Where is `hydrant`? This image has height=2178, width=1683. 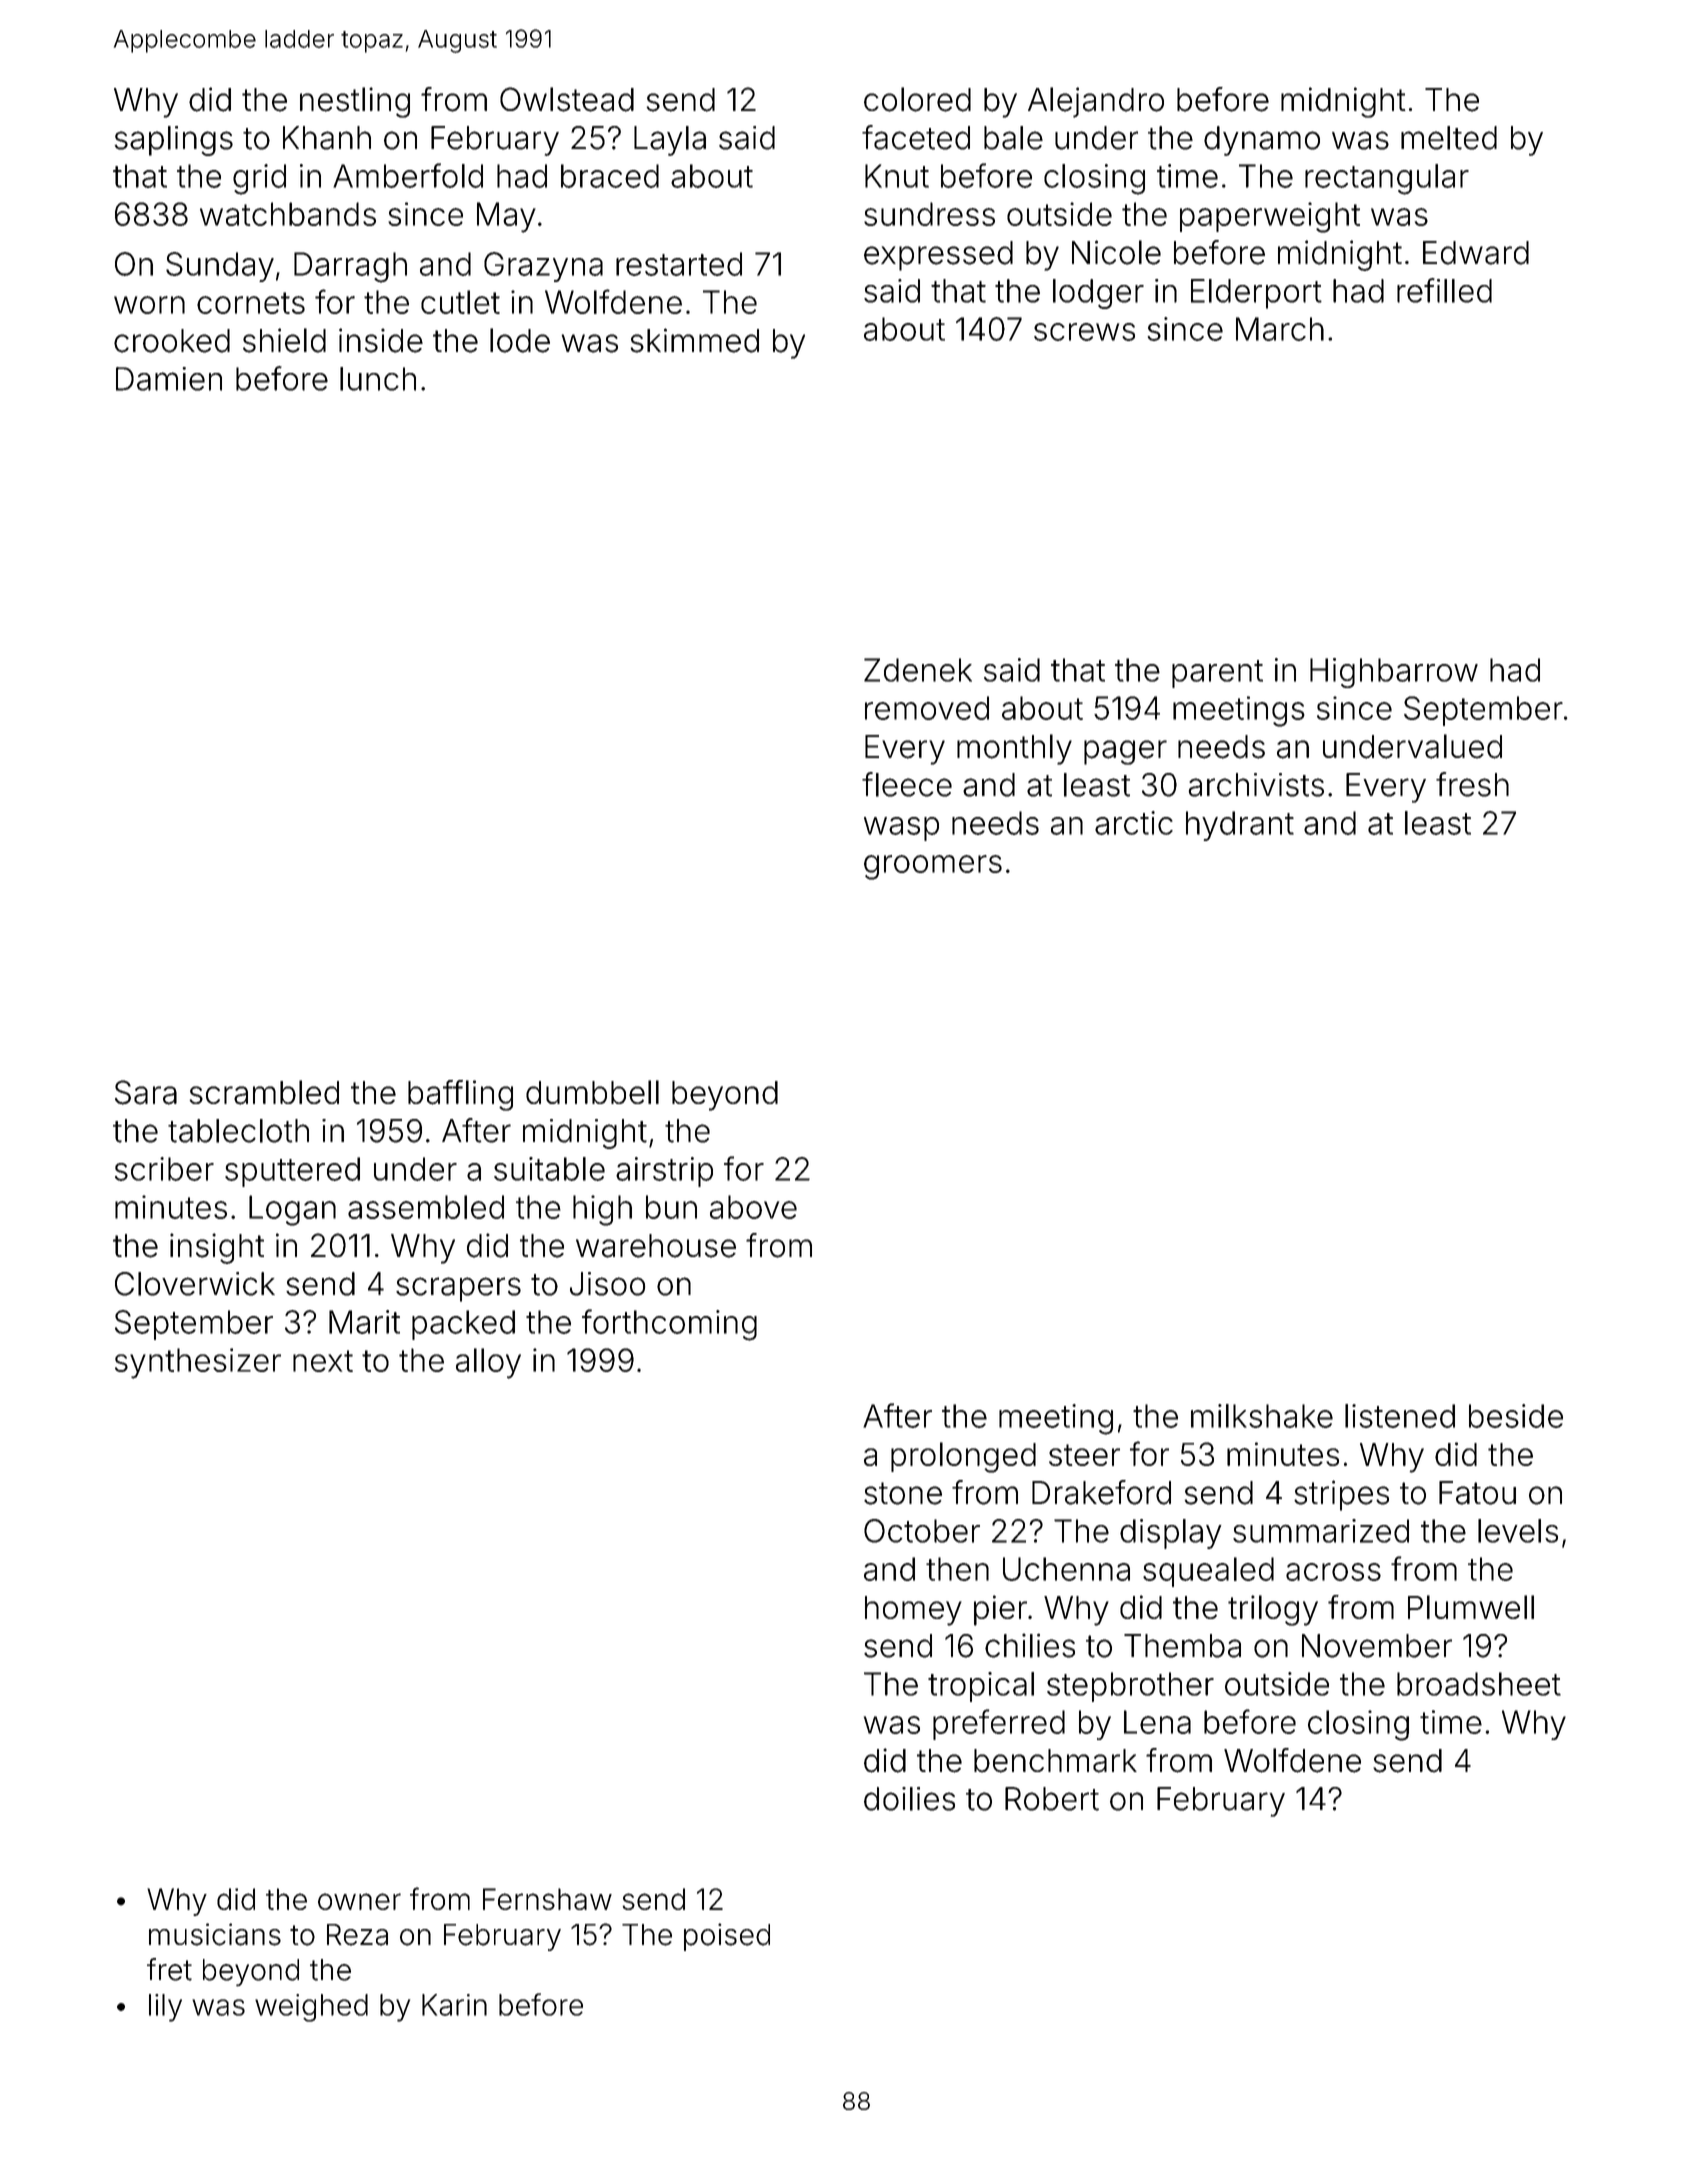 hydrant is located at coordinates (1240, 826).
